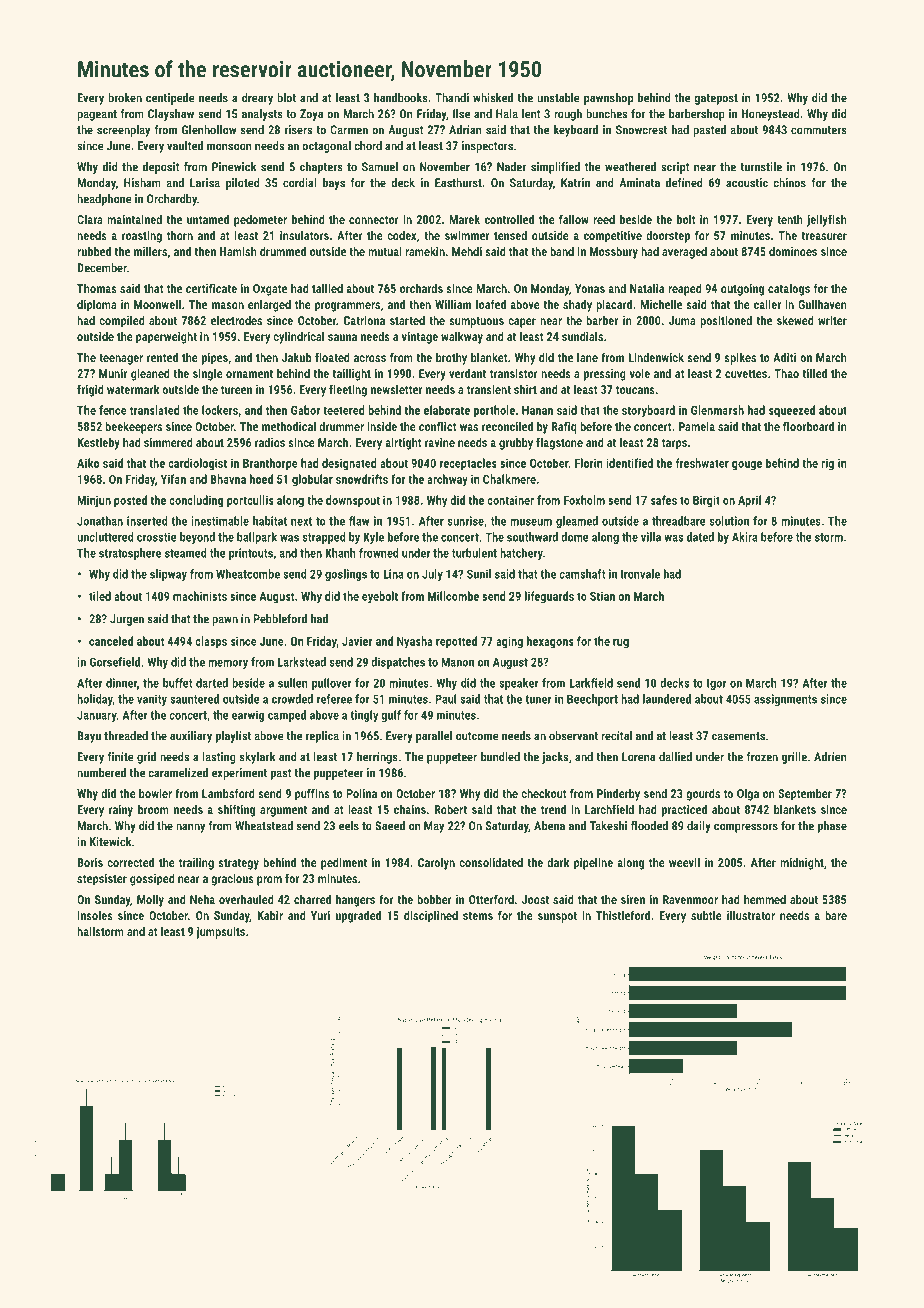 Image resolution: width=924 pixels, height=1308 pixels. I want to click on Carolyn, so click(436, 863).
